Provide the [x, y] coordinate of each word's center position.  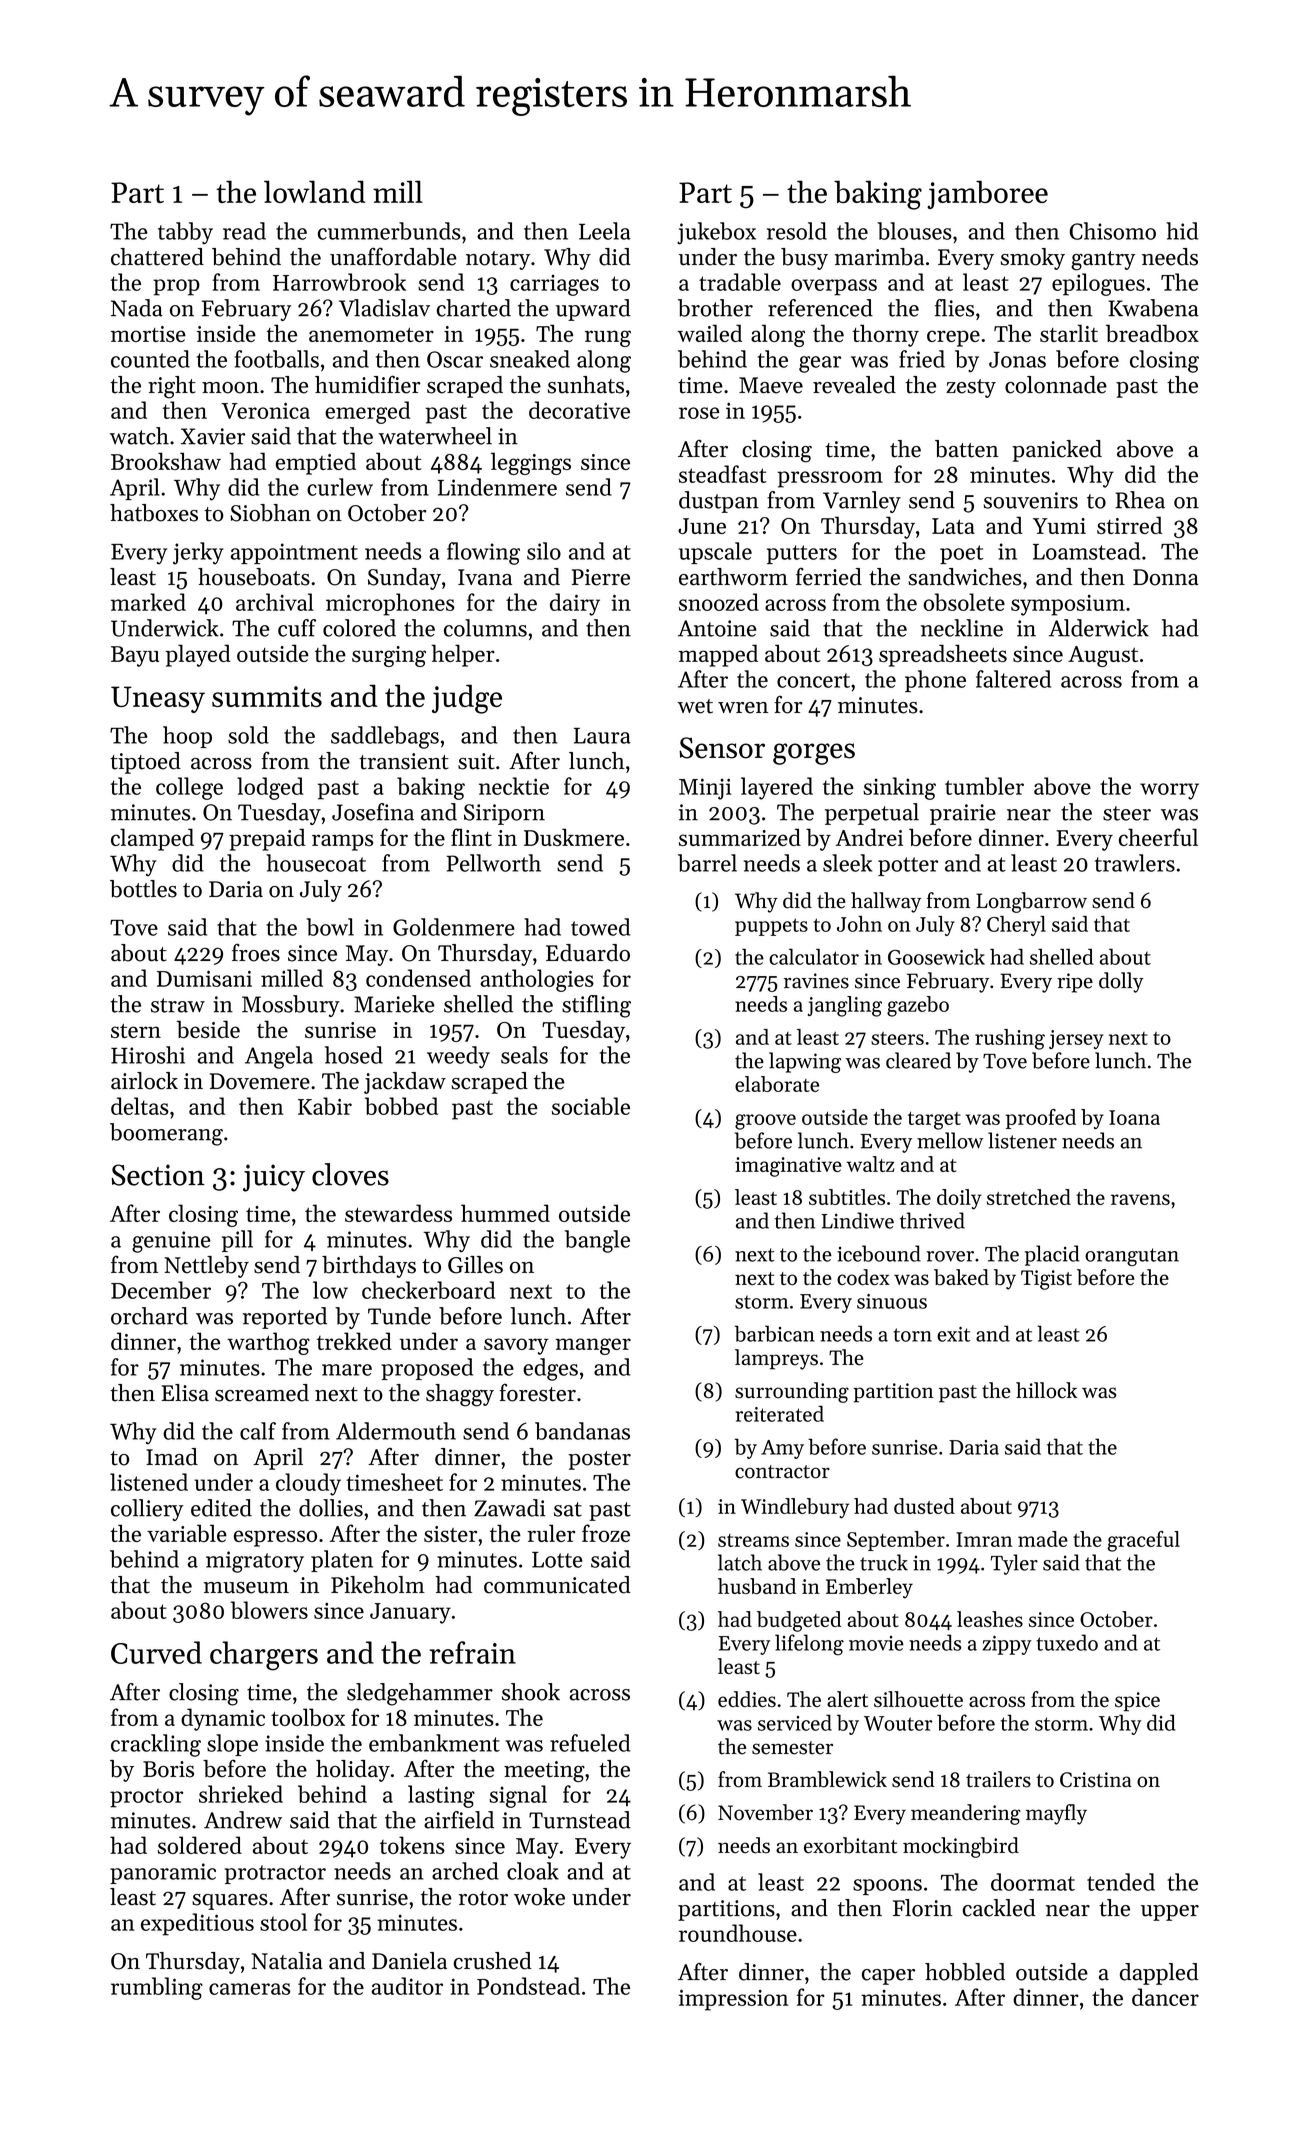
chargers [264, 1656]
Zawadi [510, 1508]
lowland [314, 191]
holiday [353, 1771]
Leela [605, 231]
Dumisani [204, 978]
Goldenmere [454, 927]
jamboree [987, 194]
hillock [1046, 1390]
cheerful [1158, 837]
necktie [514, 786]
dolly [1121, 982]
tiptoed [145, 763]
